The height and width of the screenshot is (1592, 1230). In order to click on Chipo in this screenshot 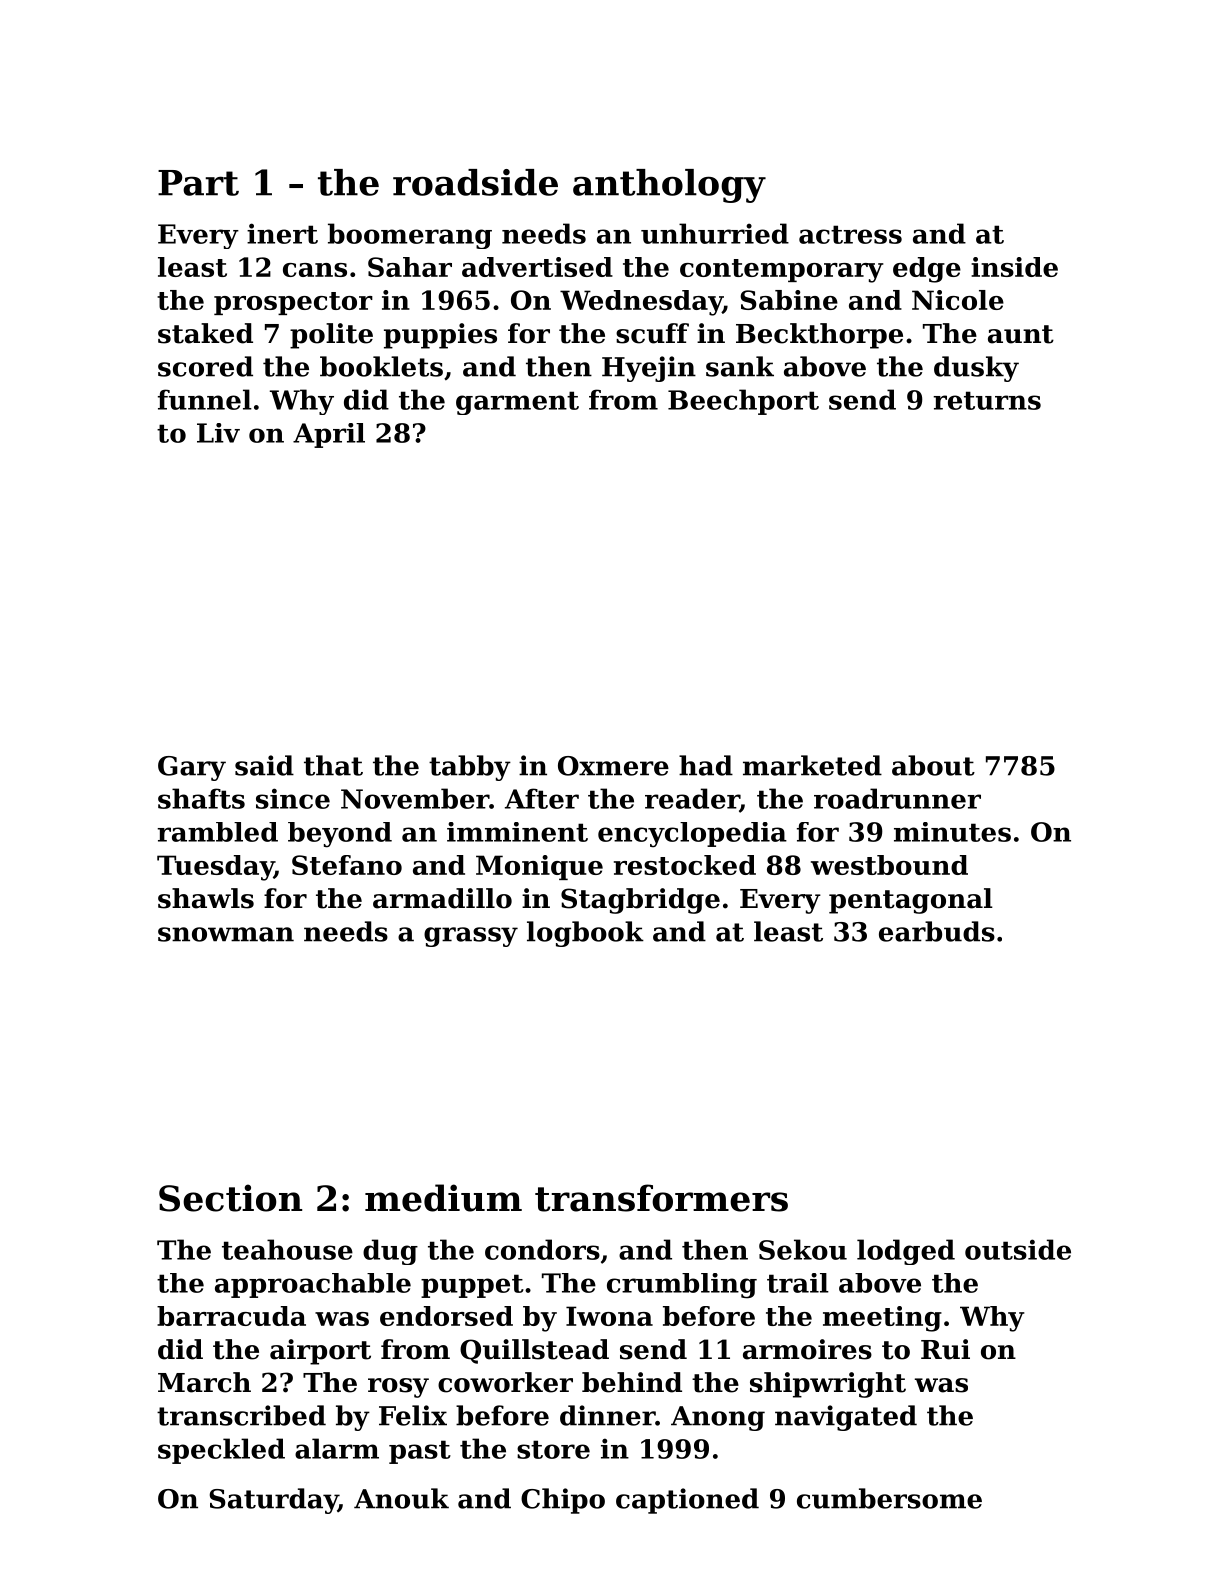, I will do `click(563, 1501)`.
